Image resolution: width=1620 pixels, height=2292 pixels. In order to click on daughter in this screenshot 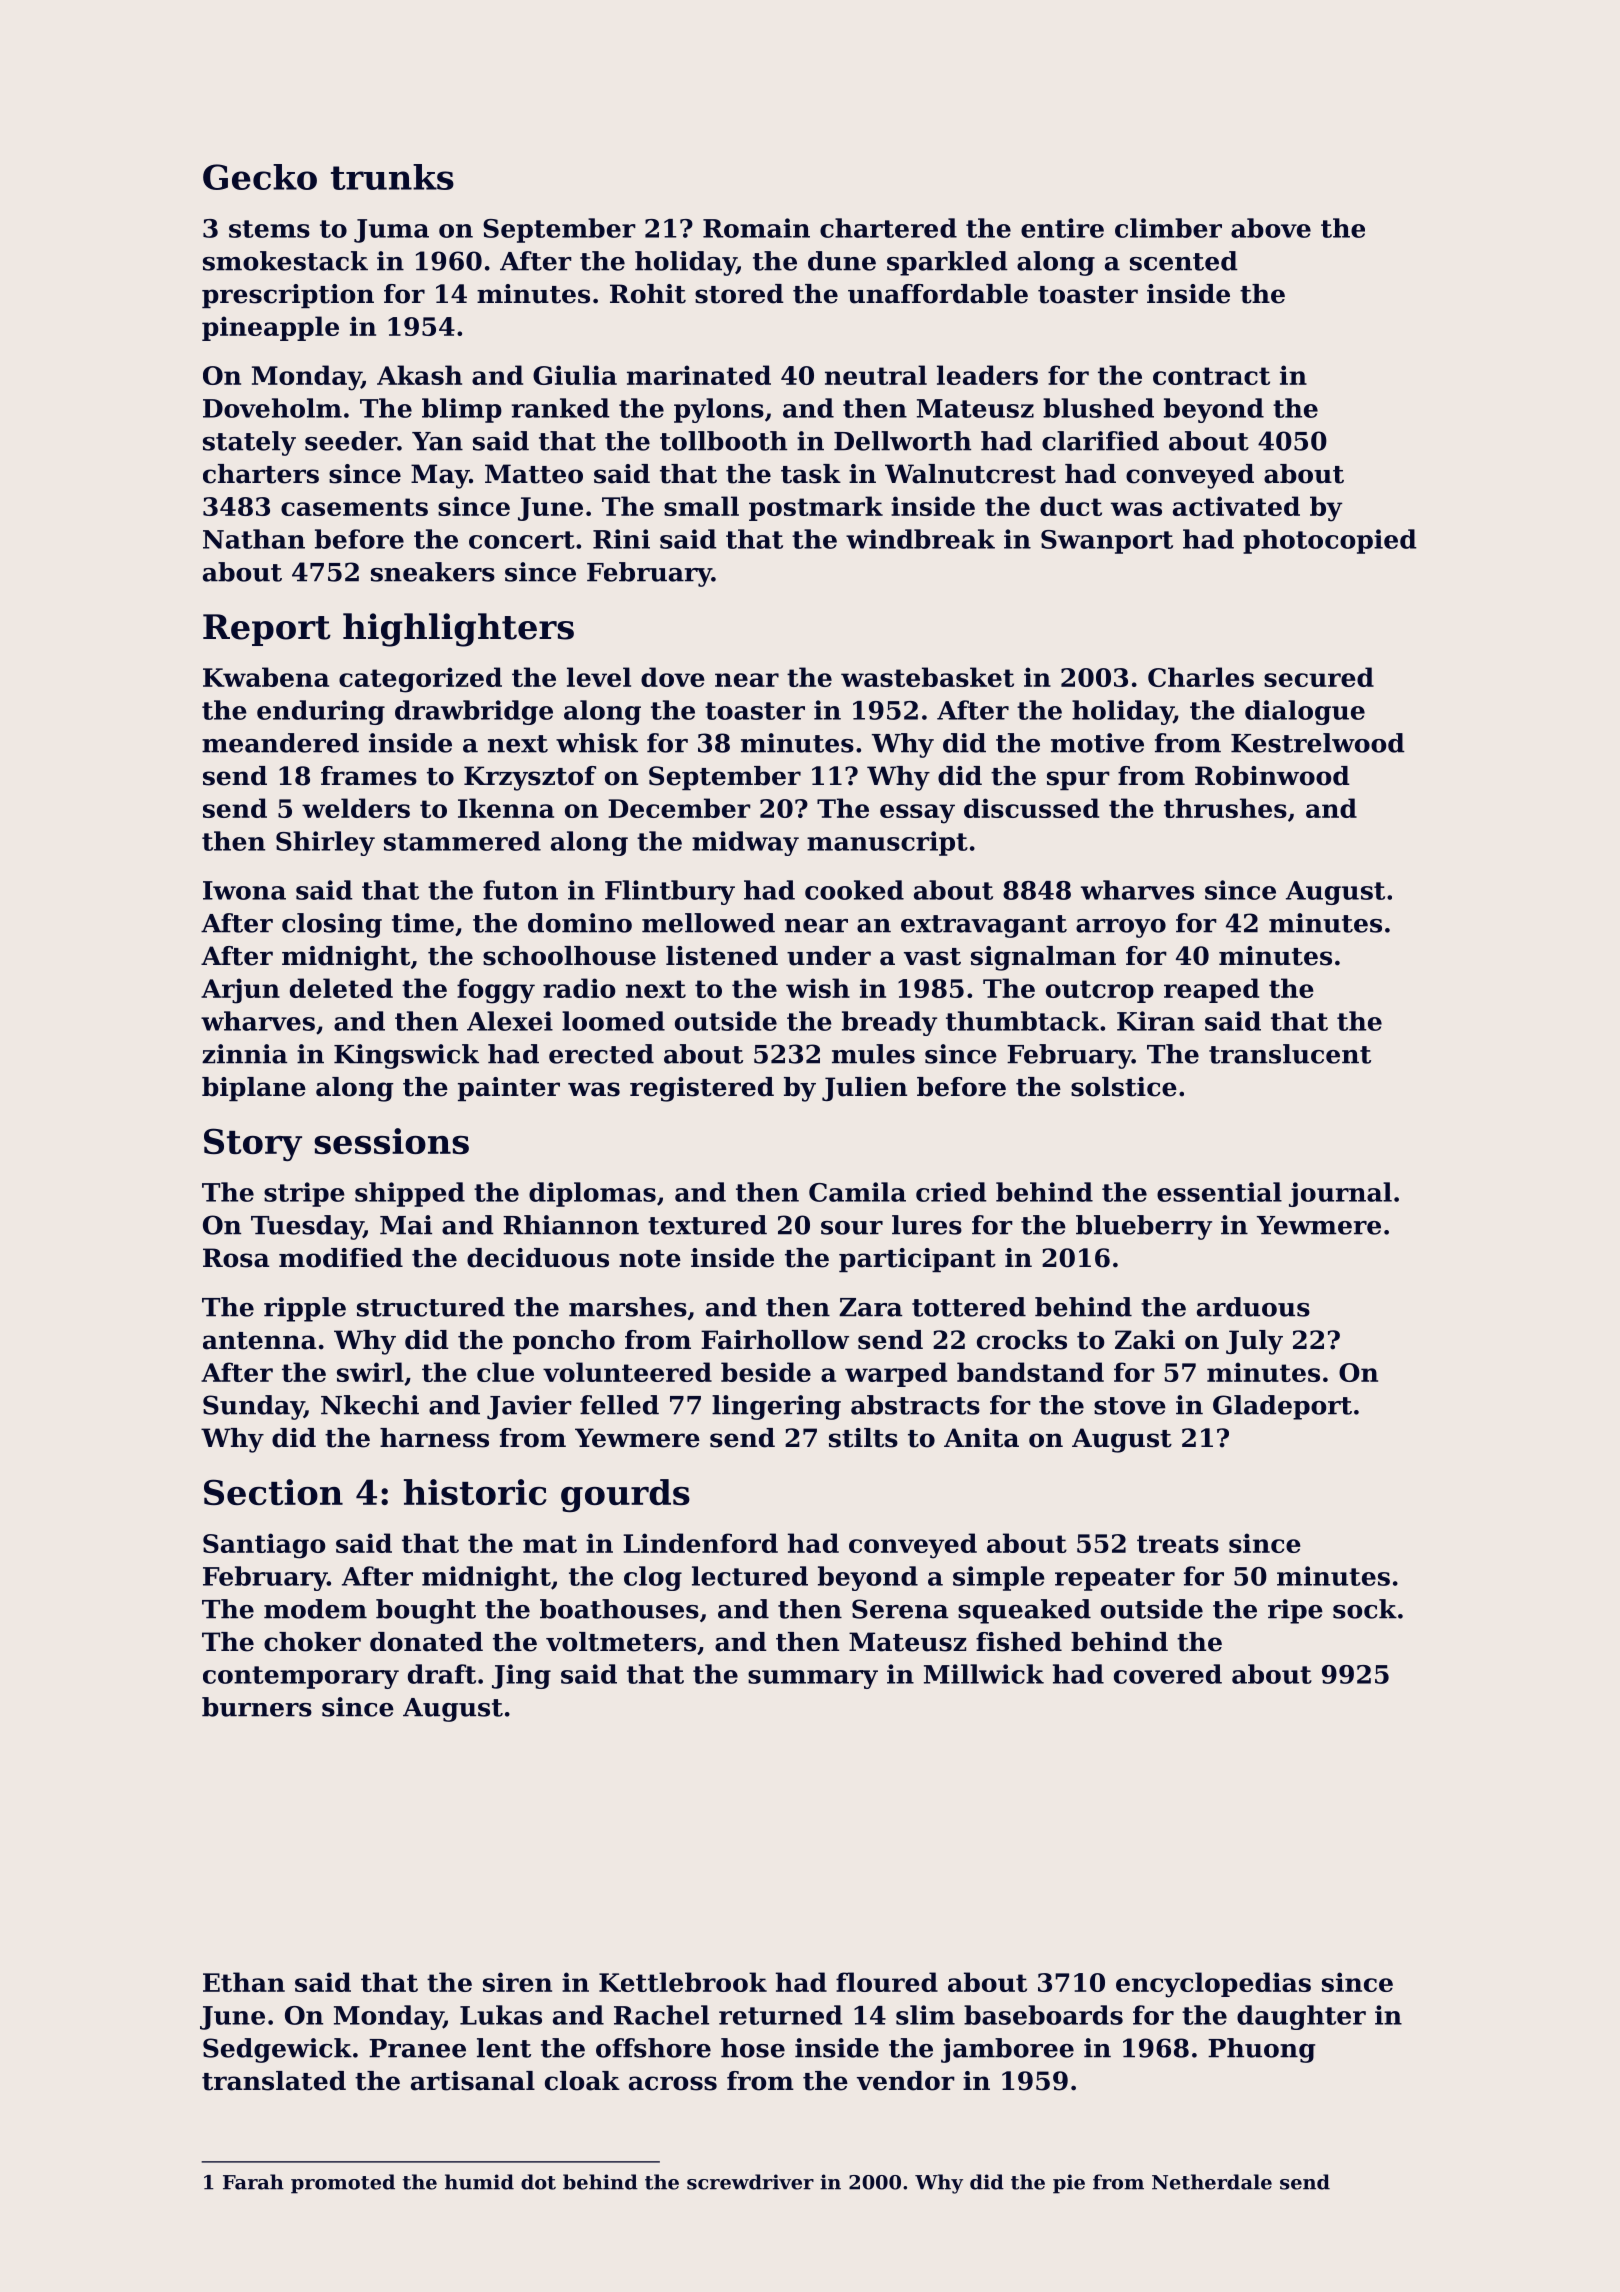, I will do `click(1301, 2017)`.
